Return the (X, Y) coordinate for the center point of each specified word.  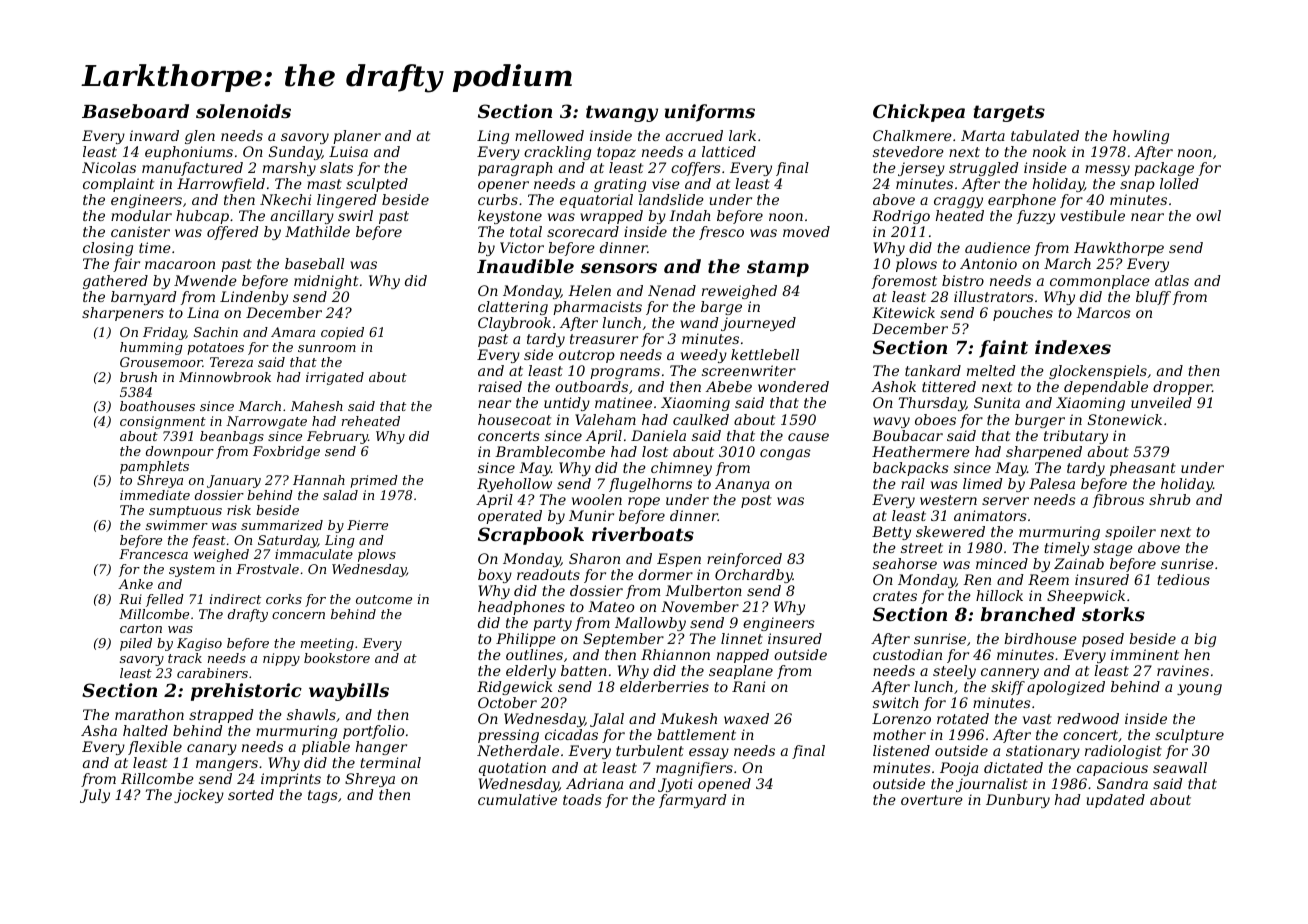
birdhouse (1040, 638)
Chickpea (919, 113)
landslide (671, 199)
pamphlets (154, 467)
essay (709, 753)
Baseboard (135, 111)
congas (785, 454)
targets (1009, 113)
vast (1037, 719)
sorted (251, 794)
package (1164, 169)
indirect (235, 599)
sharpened (1044, 453)
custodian (907, 654)
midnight (326, 282)
